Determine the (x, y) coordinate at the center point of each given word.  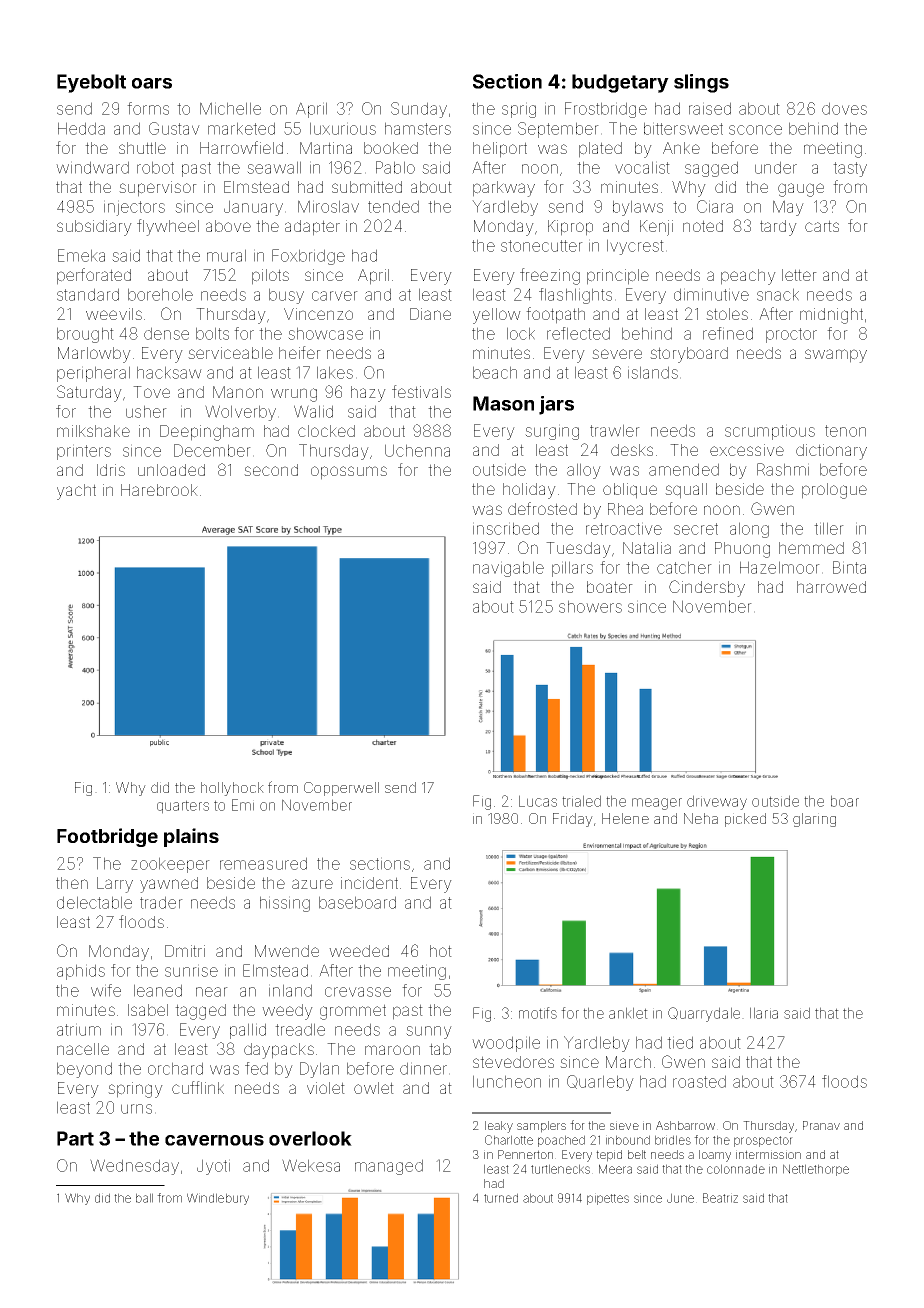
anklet (628, 1013)
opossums (349, 473)
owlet (374, 1088)
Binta (849, 567)
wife (106, 990)
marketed (241, 128)
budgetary (620, 83)
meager (657, 804)
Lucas (538, 801)
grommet (353, 1012)
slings (701, 83)
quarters (183, 807)
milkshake (93, 431)
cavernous (214, 1140)
